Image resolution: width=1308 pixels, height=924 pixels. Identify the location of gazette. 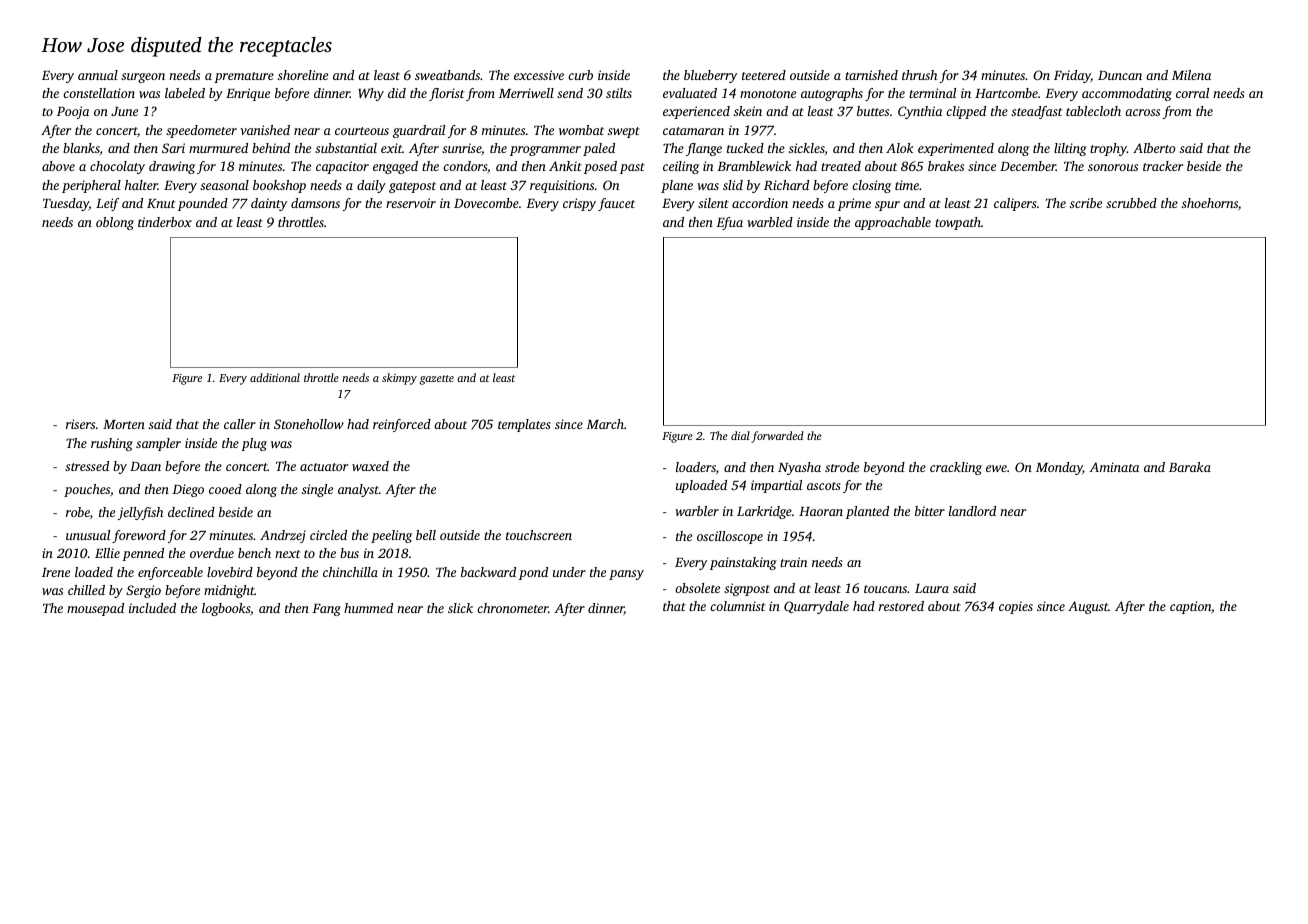
(437, 380).
